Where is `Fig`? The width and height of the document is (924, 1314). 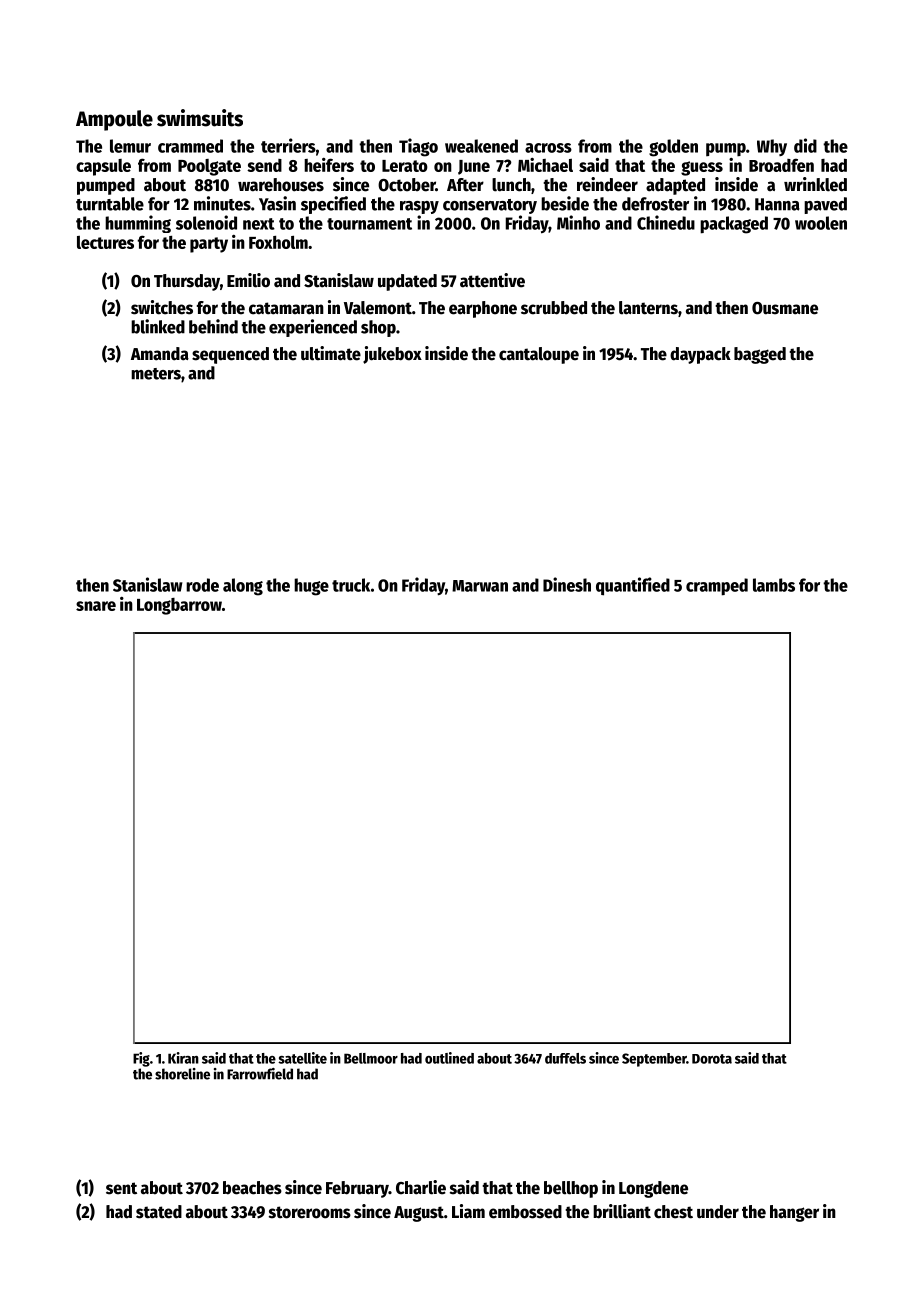
Fig is located at coordinates (141, 1059).
